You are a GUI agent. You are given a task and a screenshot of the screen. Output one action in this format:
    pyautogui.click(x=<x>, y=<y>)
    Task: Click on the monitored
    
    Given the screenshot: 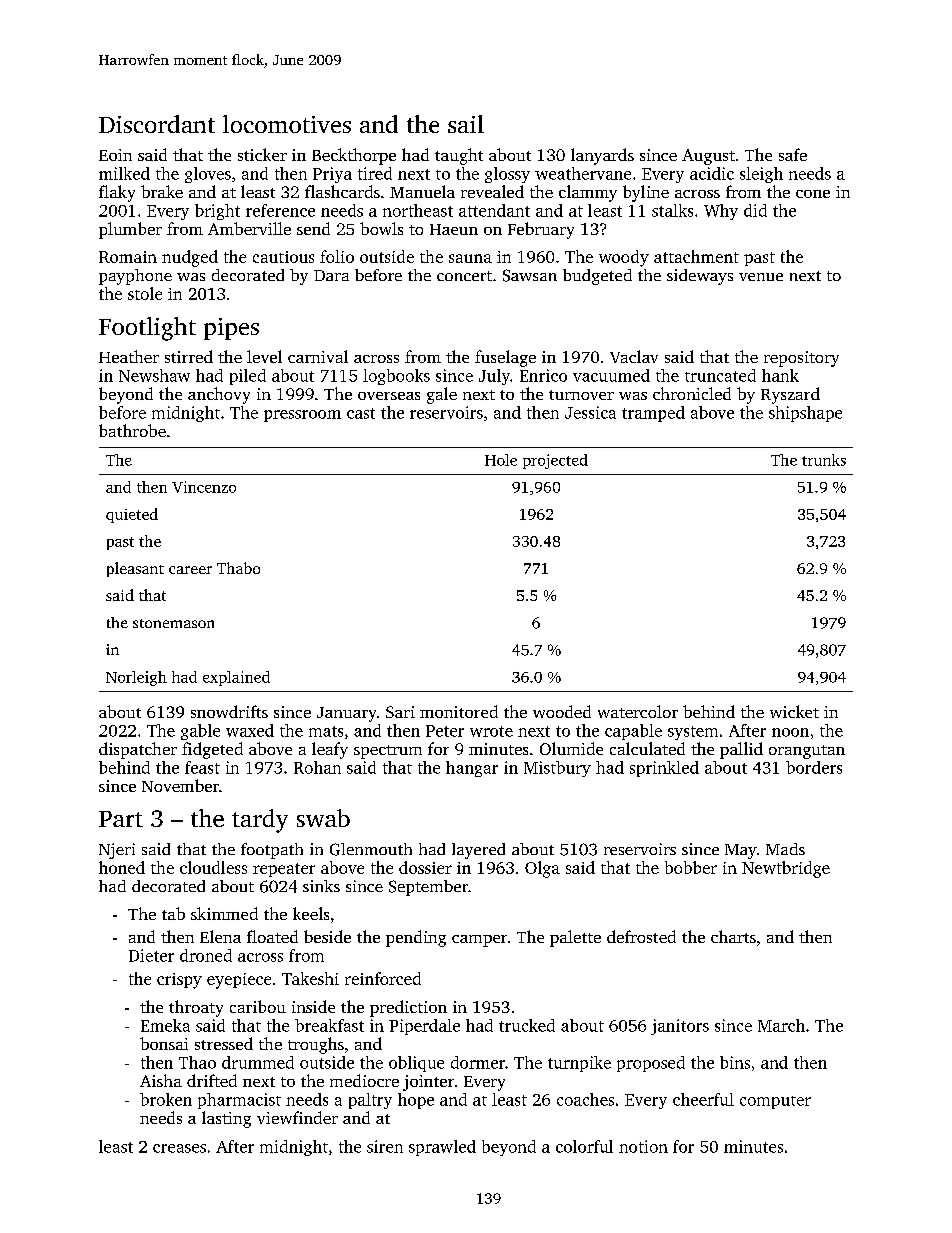 What is the action you would take?
    pyautogui.click(x=459, y=711)
